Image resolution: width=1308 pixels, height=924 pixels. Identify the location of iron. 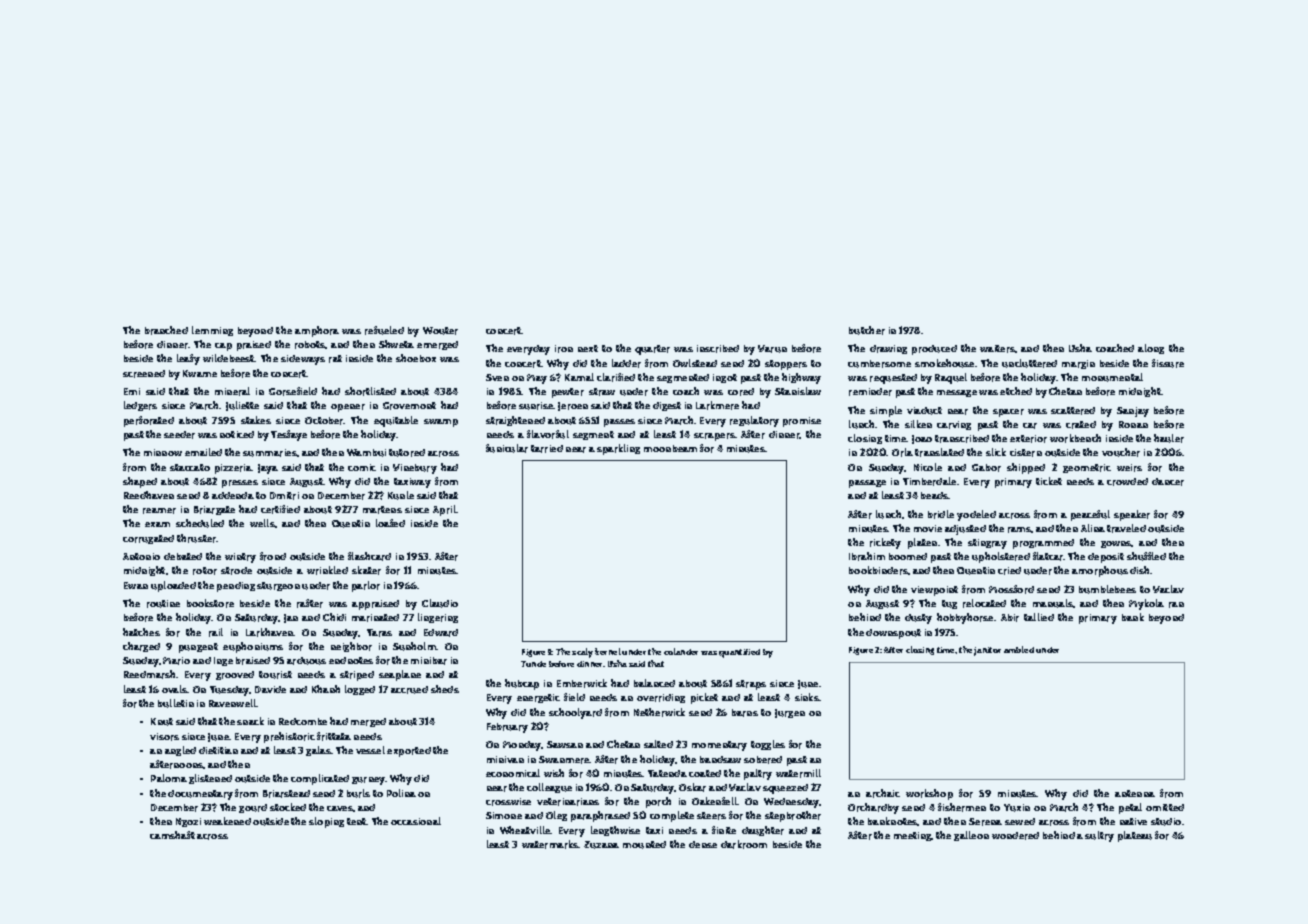
(564, 349).
